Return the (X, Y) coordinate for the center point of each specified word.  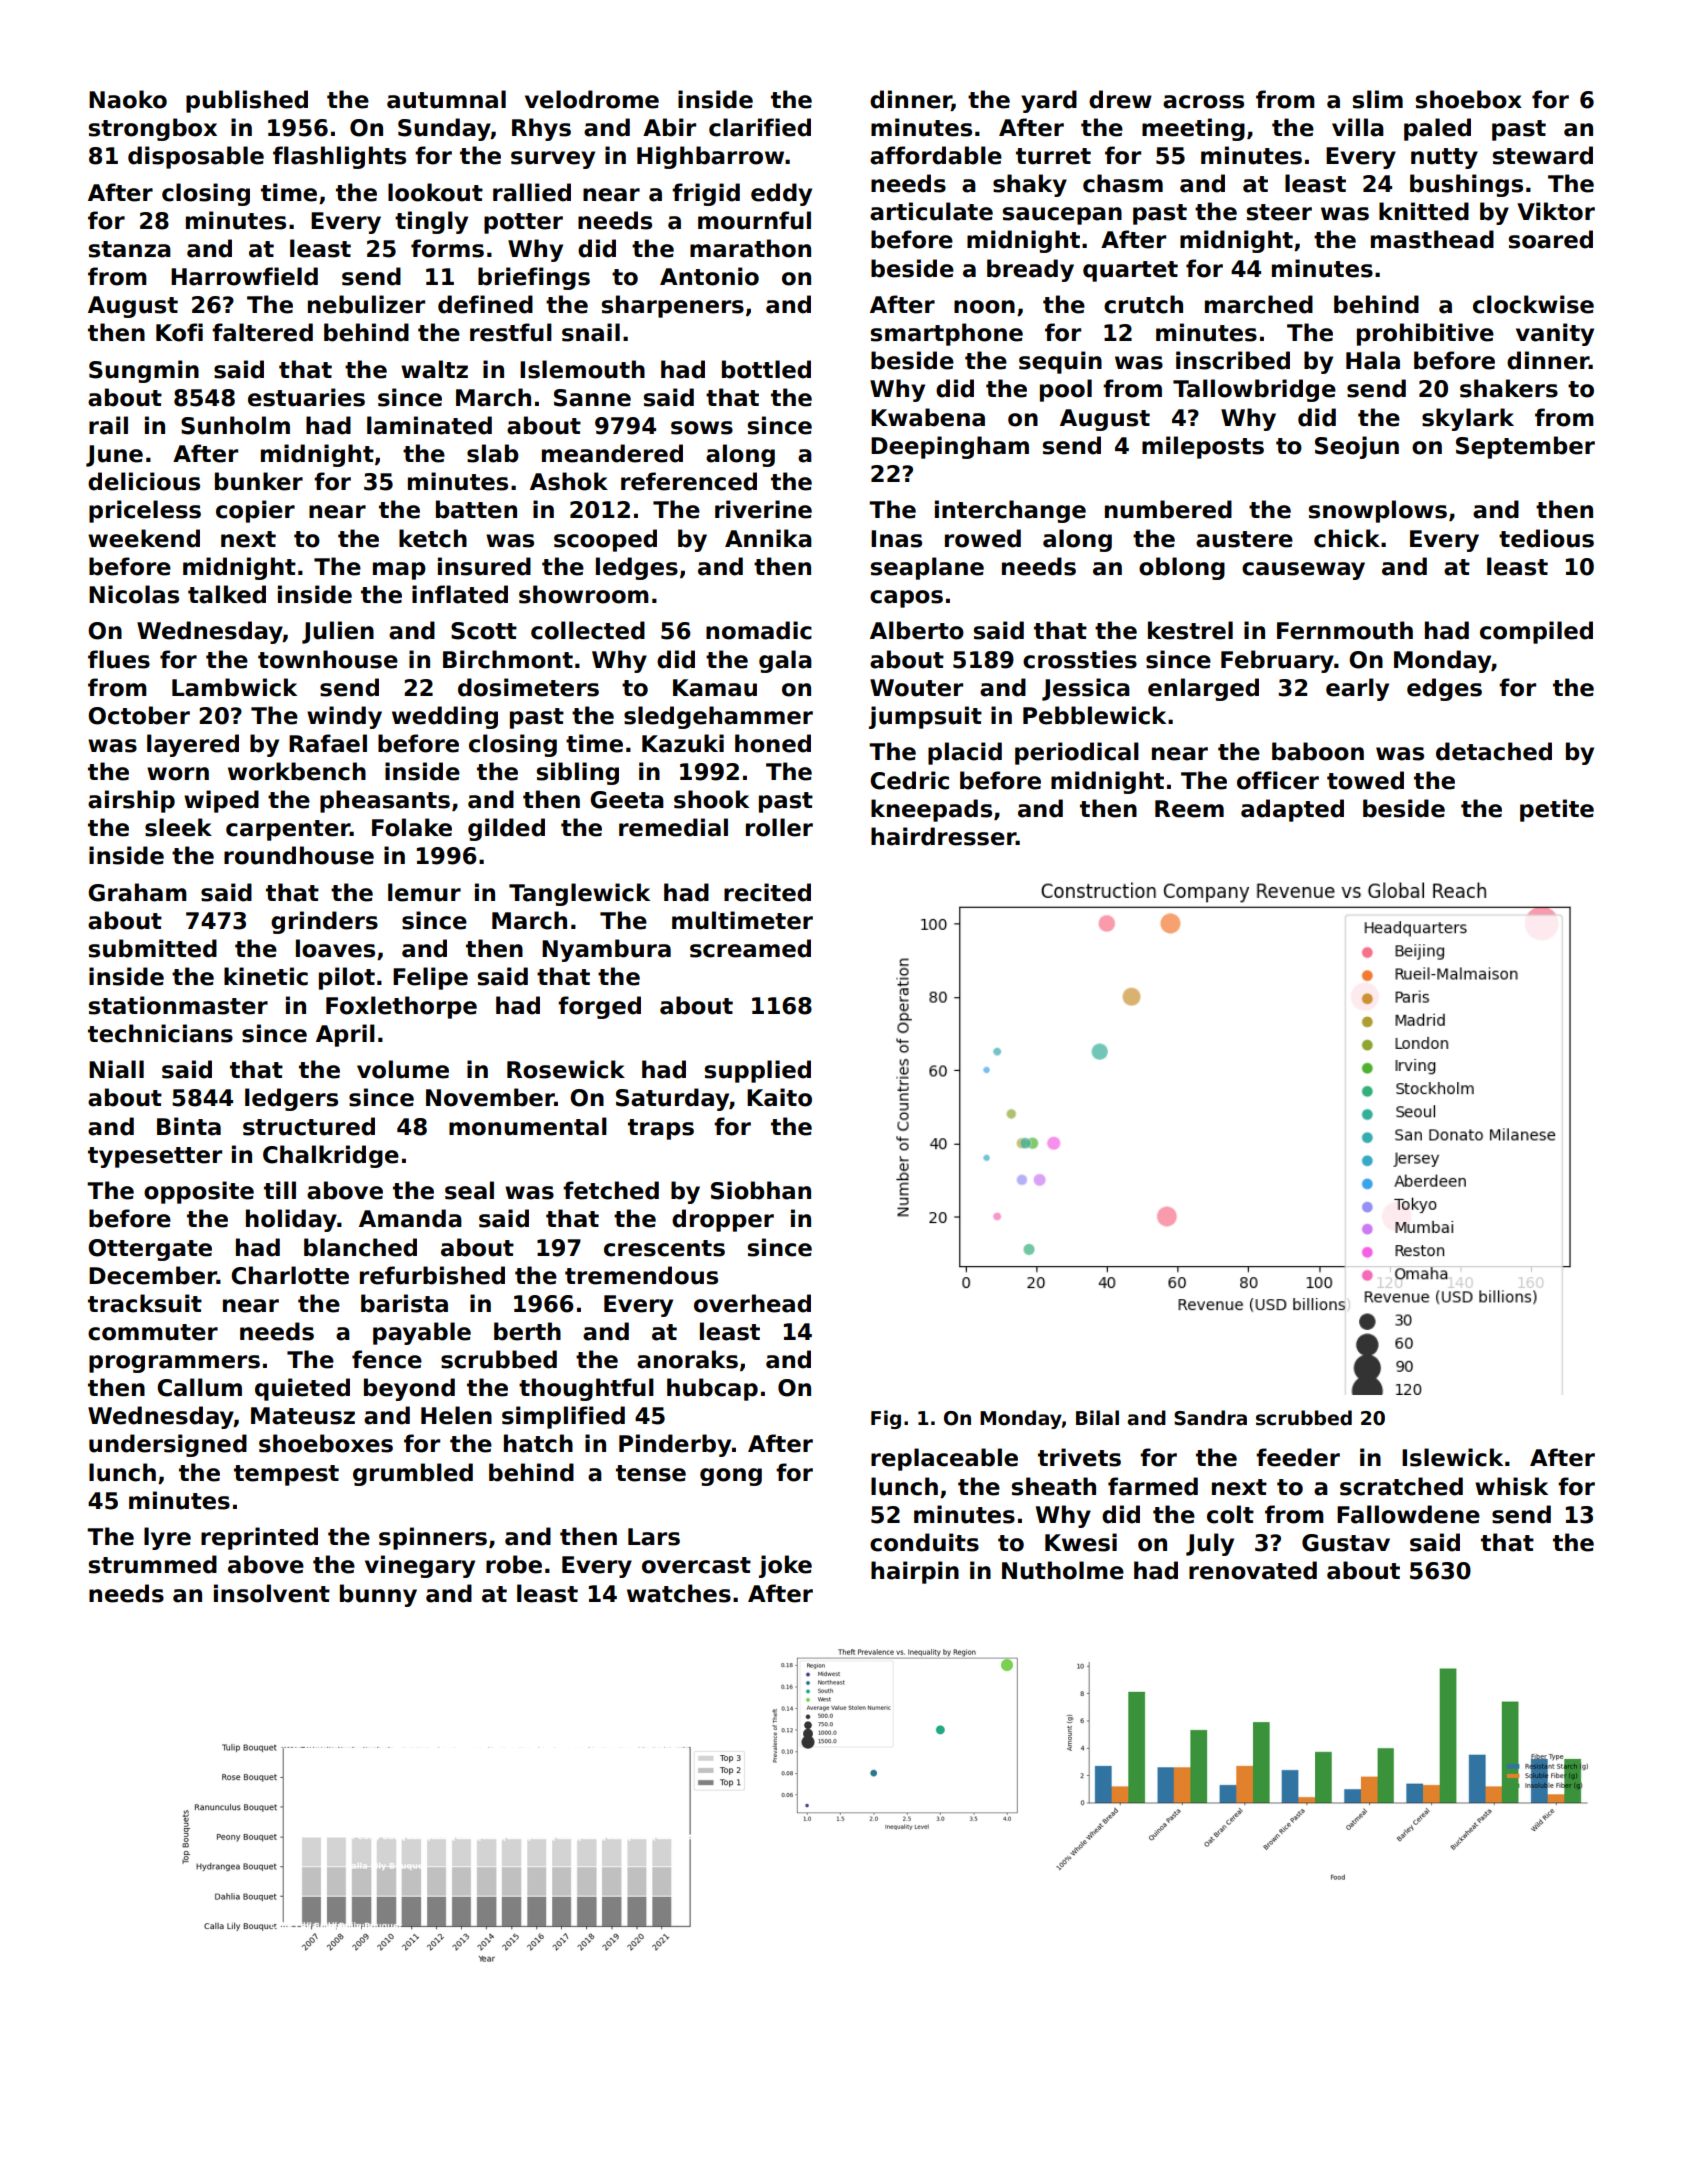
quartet (1130, 271)
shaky (1030, 185)
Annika (768, 538)
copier (255, 511)
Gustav (1346, 1543)
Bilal (1097, 1418)
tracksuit (145, 1303)
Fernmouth (1345, 630)
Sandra (1210, 1418)
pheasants (385, 801)
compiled (1536, 632)
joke (785, 1566)
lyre (167, 1538)
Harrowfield (244, 276)
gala (785, 661)
